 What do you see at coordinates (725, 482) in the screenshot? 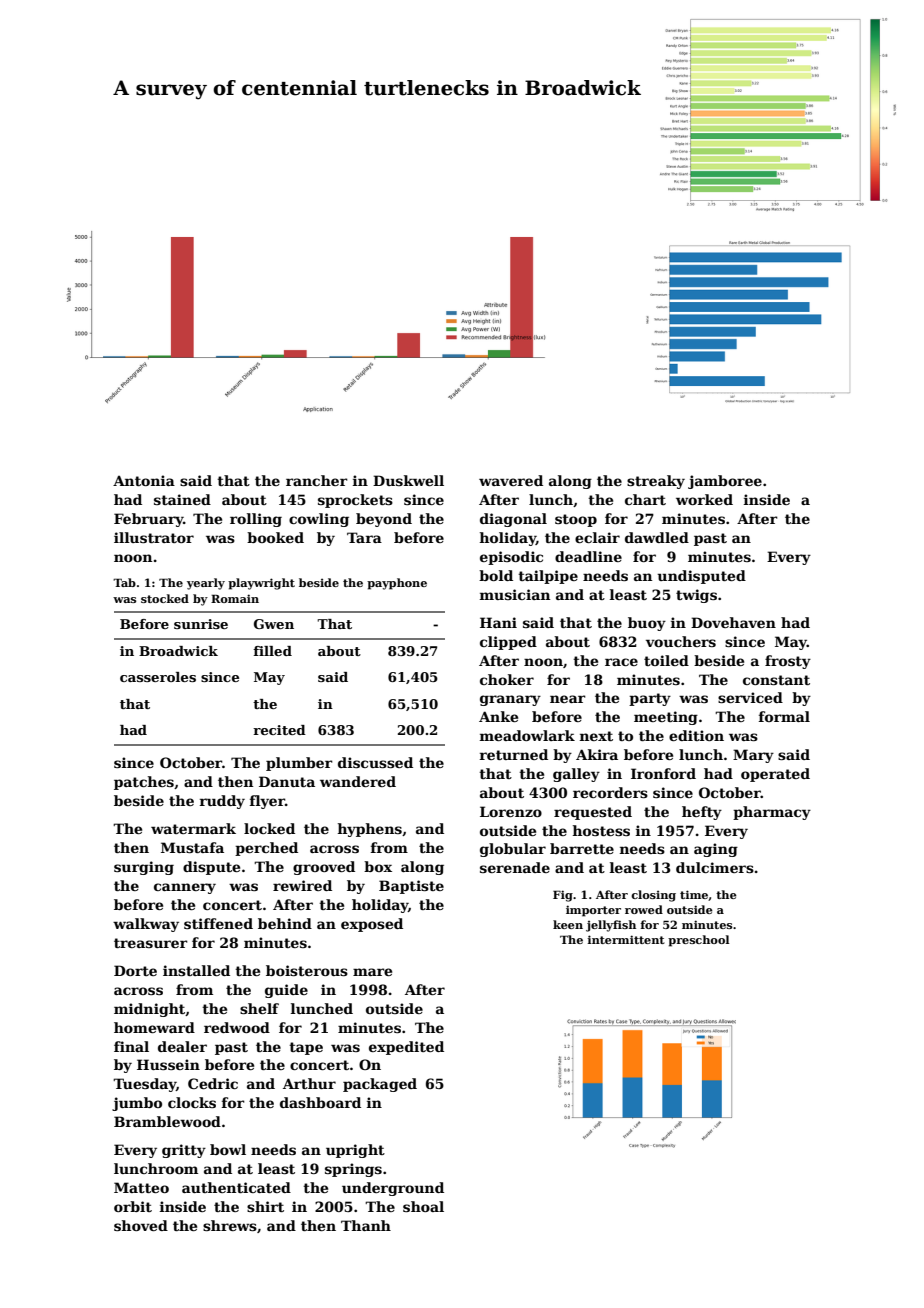
I see `jamboree` at bounding box center [725, 482].
